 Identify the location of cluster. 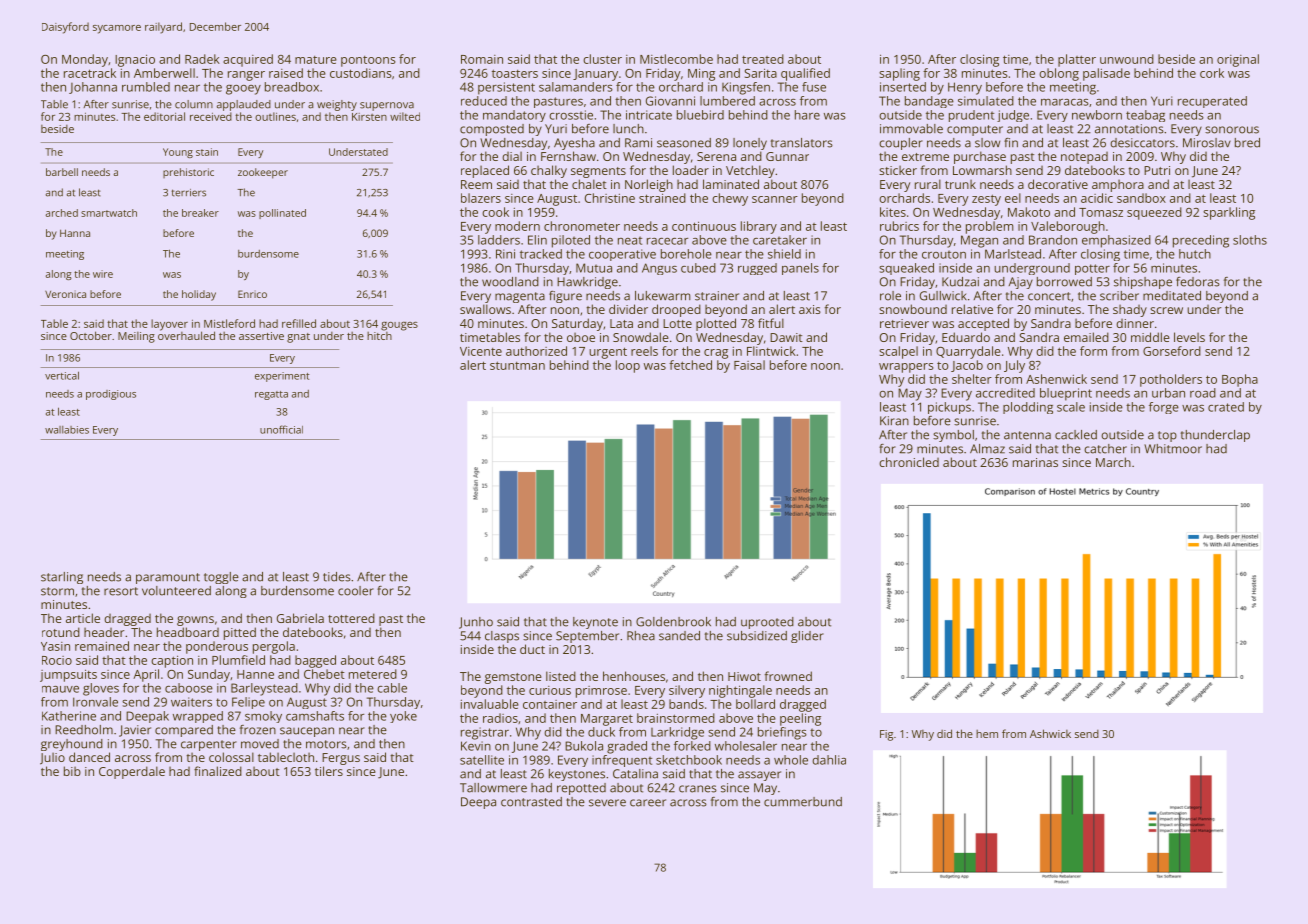
(602, 59).
